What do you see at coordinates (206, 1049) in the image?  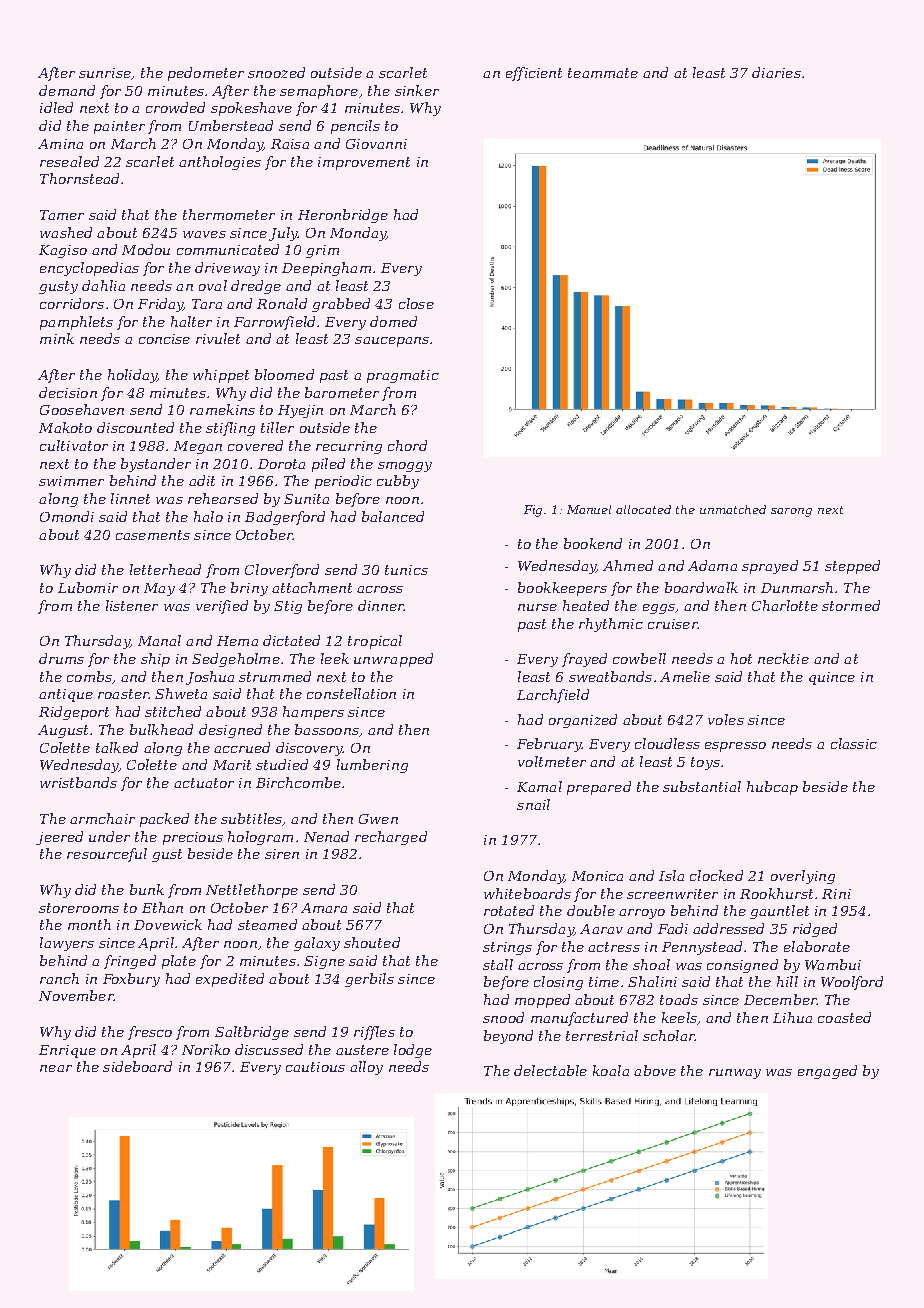 I see `Noriko` at bounding box center [206, 1049].
